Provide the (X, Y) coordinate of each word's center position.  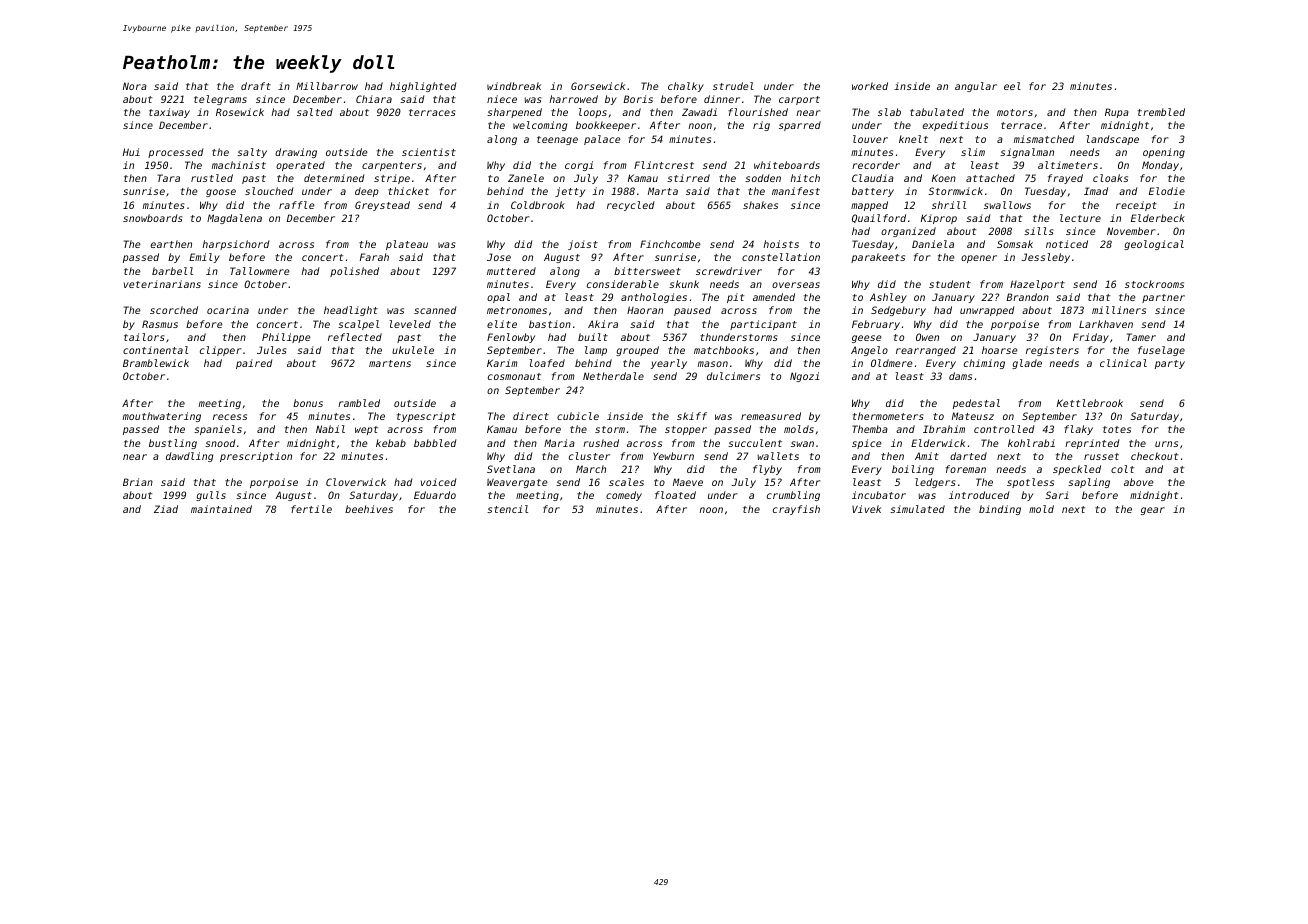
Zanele (526, 178)
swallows (1007, 205)
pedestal (976, 404)
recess (230, 417)
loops (593, 113)
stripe (392, 179)
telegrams (220, 100)
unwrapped (987, 311)
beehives (369, 509)
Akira (603, 324)
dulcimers (733, 376)
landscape (1112, 140)
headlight (351, 311)
